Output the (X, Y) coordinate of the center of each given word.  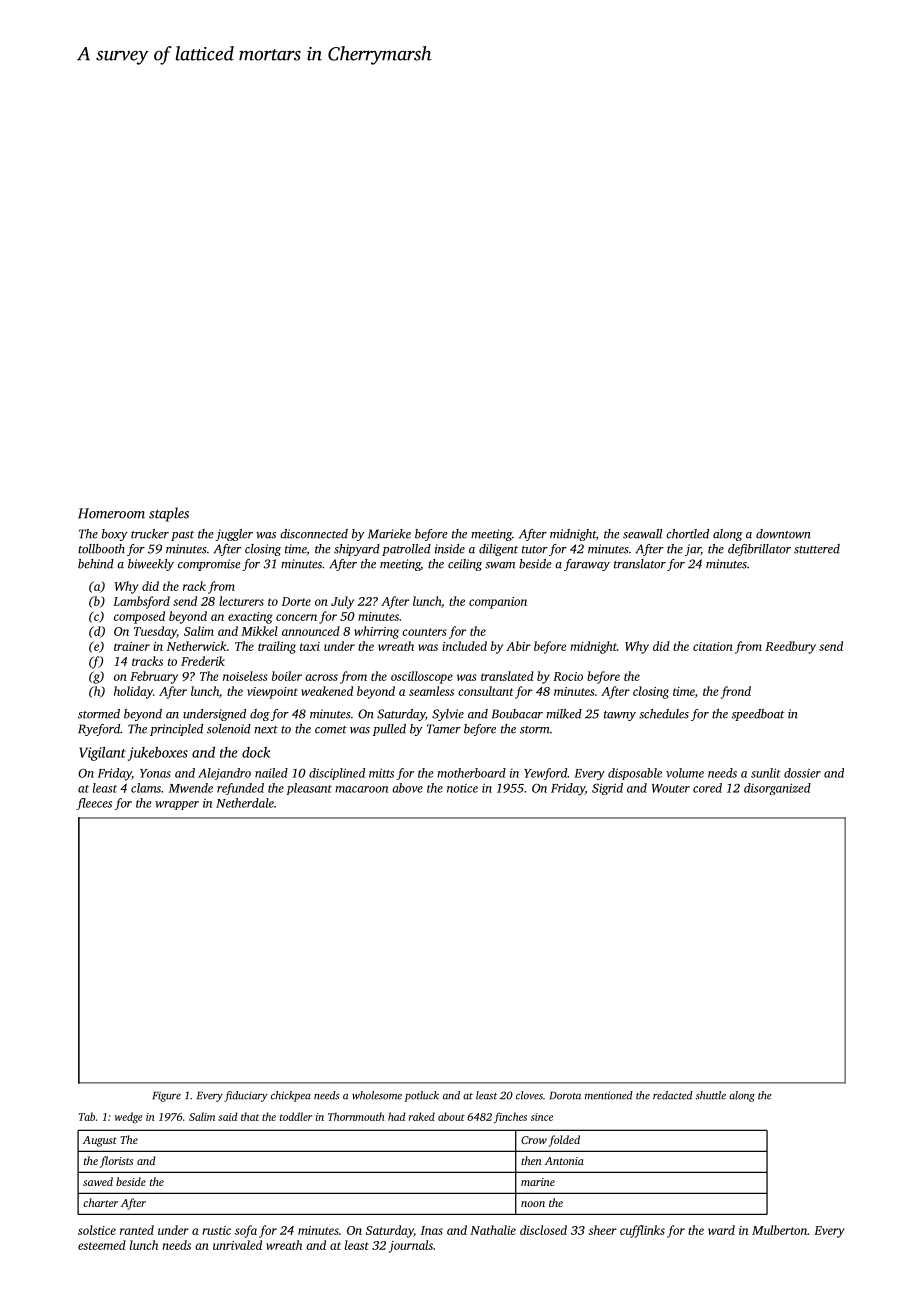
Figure (166, 1096)
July (342, 602)
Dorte (296, 601)
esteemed (102, 1245)
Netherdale (245, 803)
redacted (673, 1095)
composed (139, 617)
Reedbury (790, 647)
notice (462, 788)
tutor (535, 550)
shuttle (711, 1095)
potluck (421, 1096)
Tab (87, 1116)
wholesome (377, 1095)
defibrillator (759, 550)
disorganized (777, 789)
